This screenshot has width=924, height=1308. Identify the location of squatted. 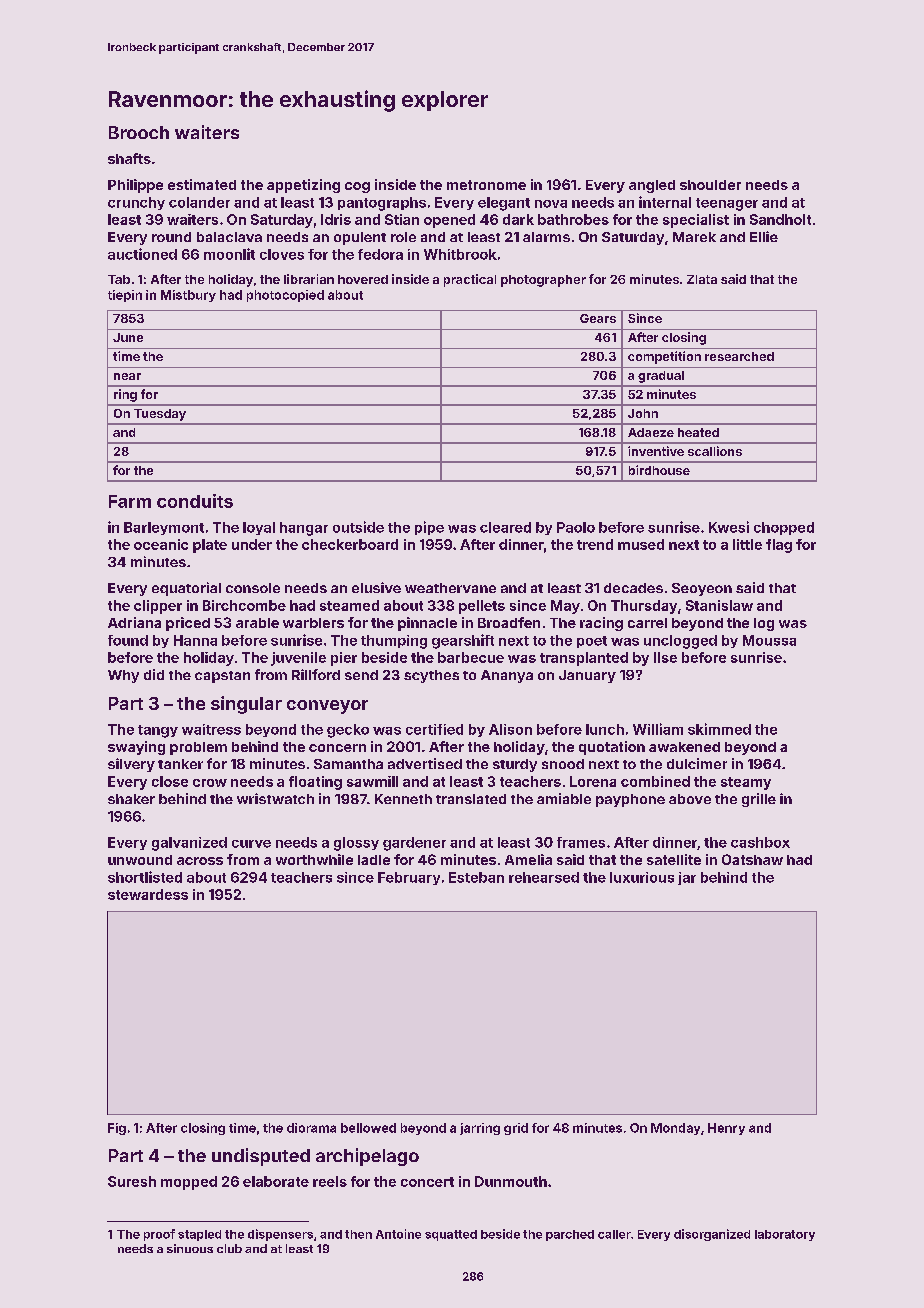
(451, 1235).
